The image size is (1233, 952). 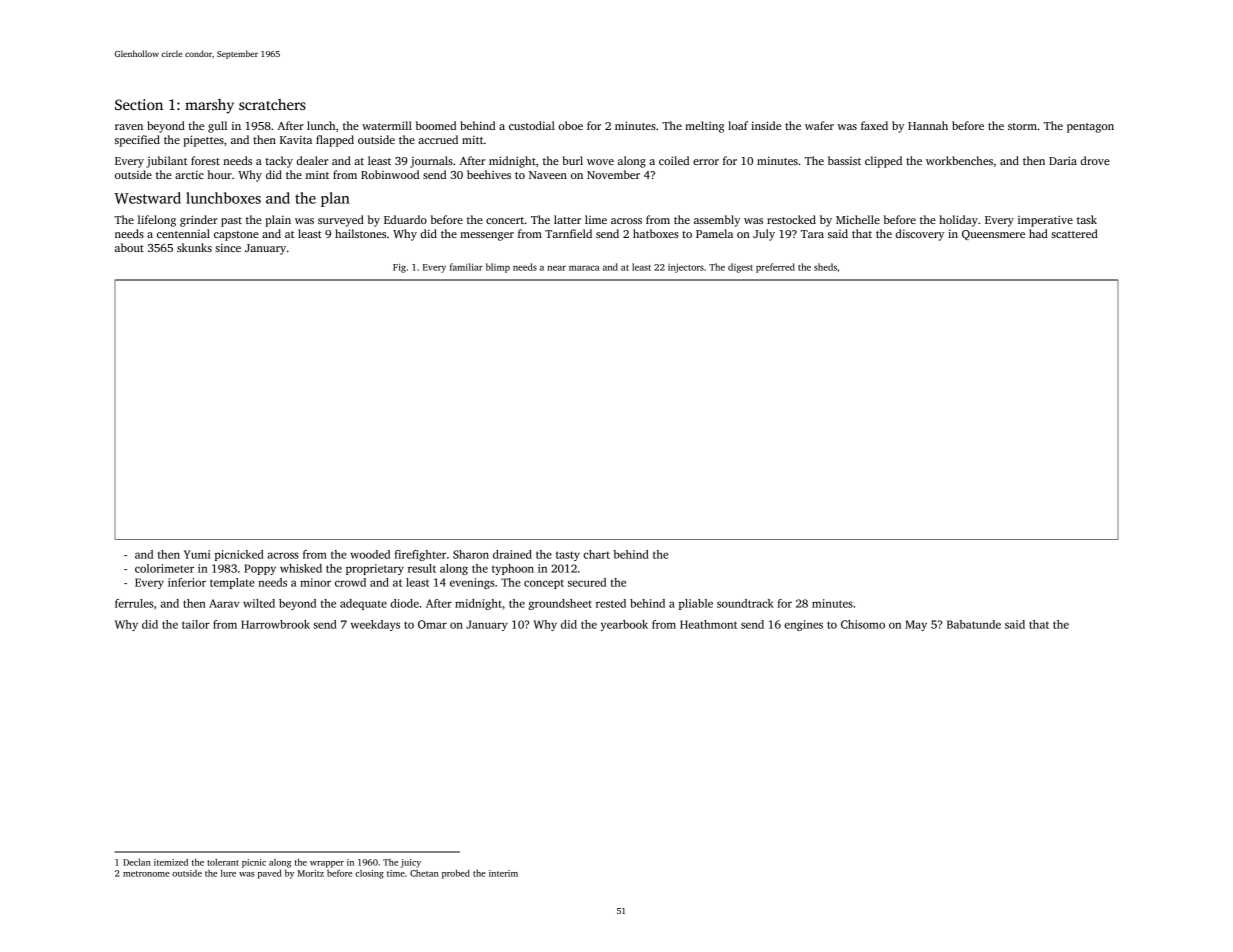 What do you see at coordinates (503, 873) in the screenshot?
I see `interim` at bounding box center [503, 873].
